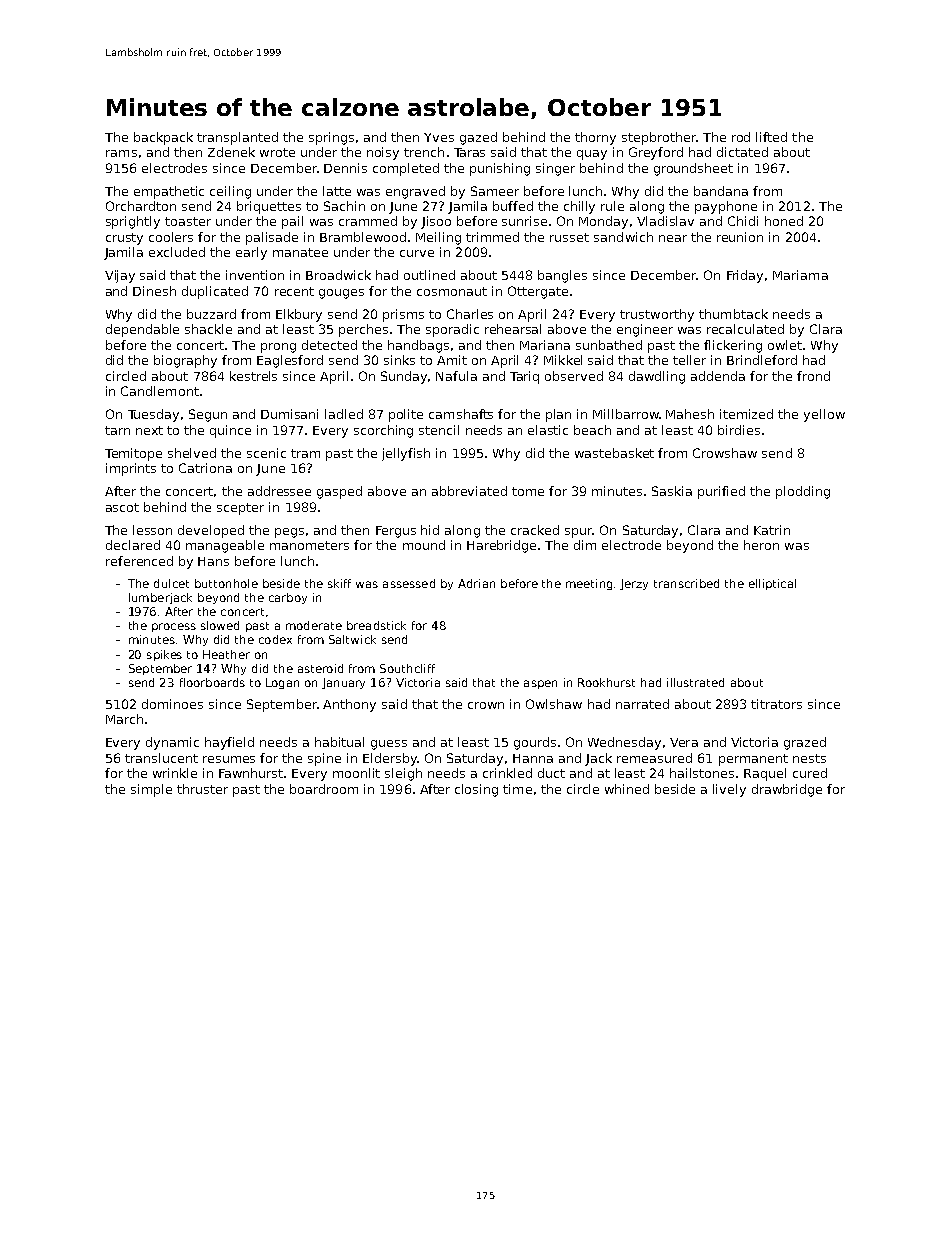  Describe the element at coordinates (294, 291) in the page. I see `recent` at that location.
